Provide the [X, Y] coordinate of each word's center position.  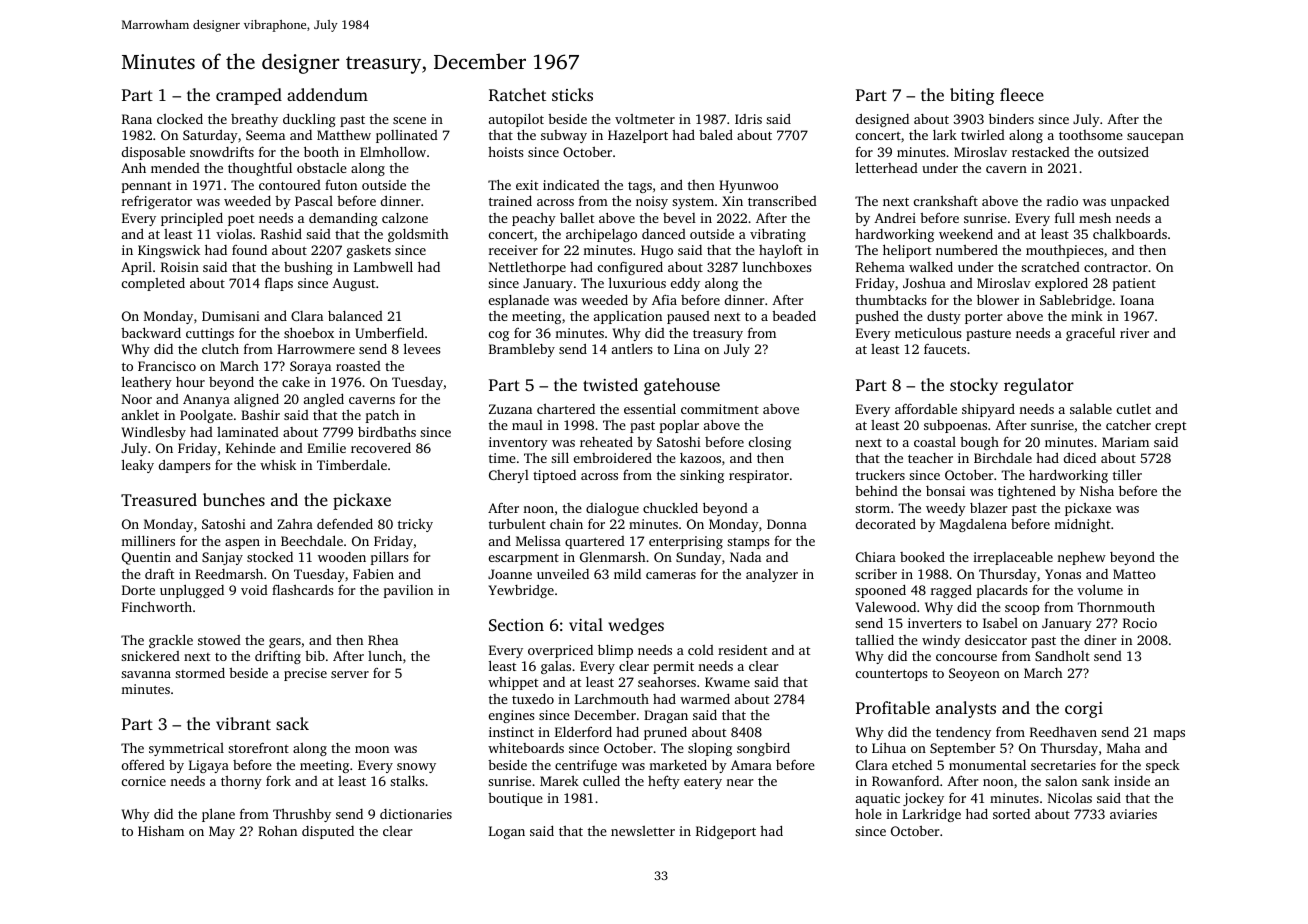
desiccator [996, 640]
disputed [328, 832]
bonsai [945, 491]
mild [627, 574]
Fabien [373, 573]
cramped [249, 96]
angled [324, 400]
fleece [1022, 94]
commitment [720, 409]
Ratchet [517, 94]
